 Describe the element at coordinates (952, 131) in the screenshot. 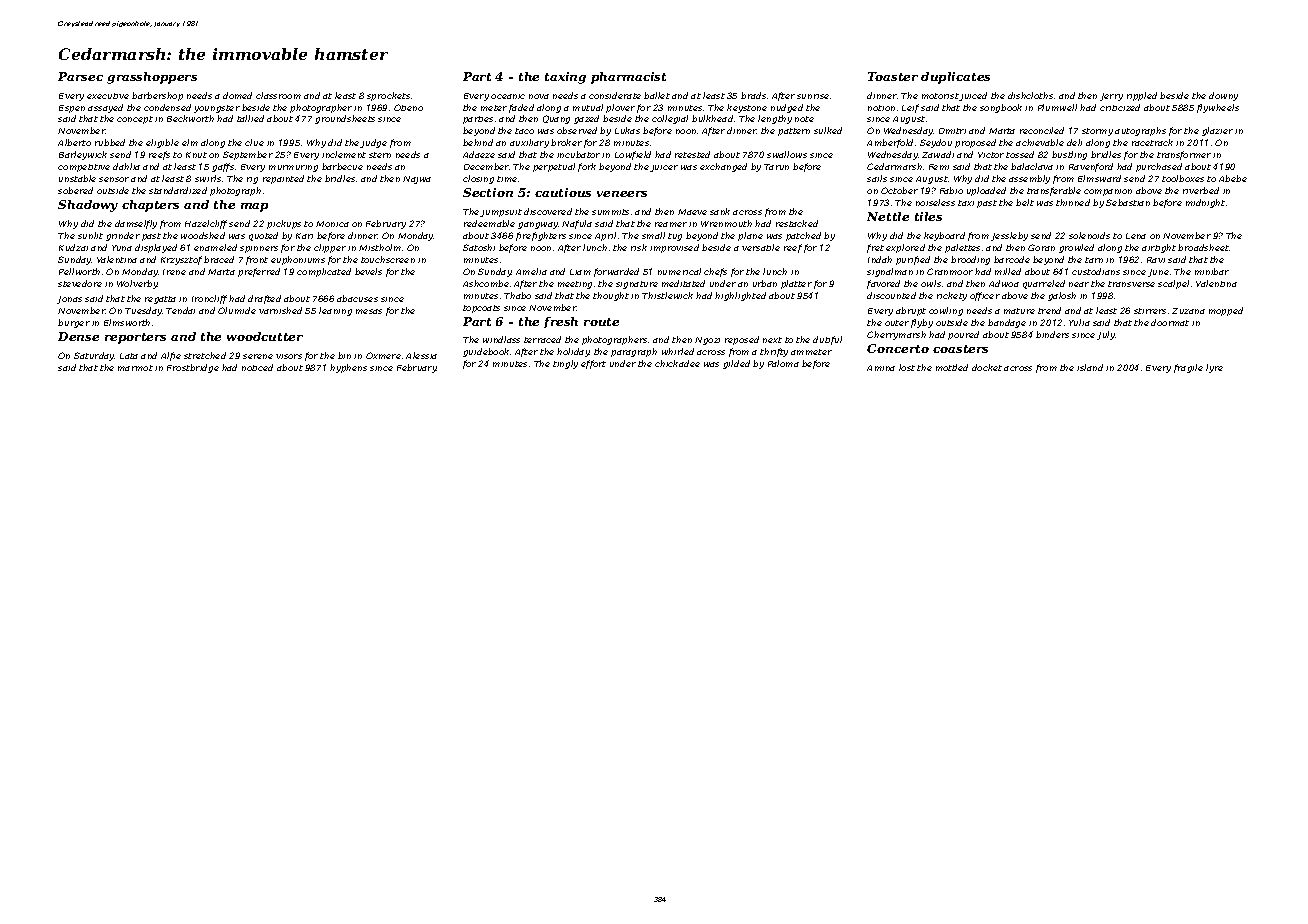

I see `Dmitri` at that location.
